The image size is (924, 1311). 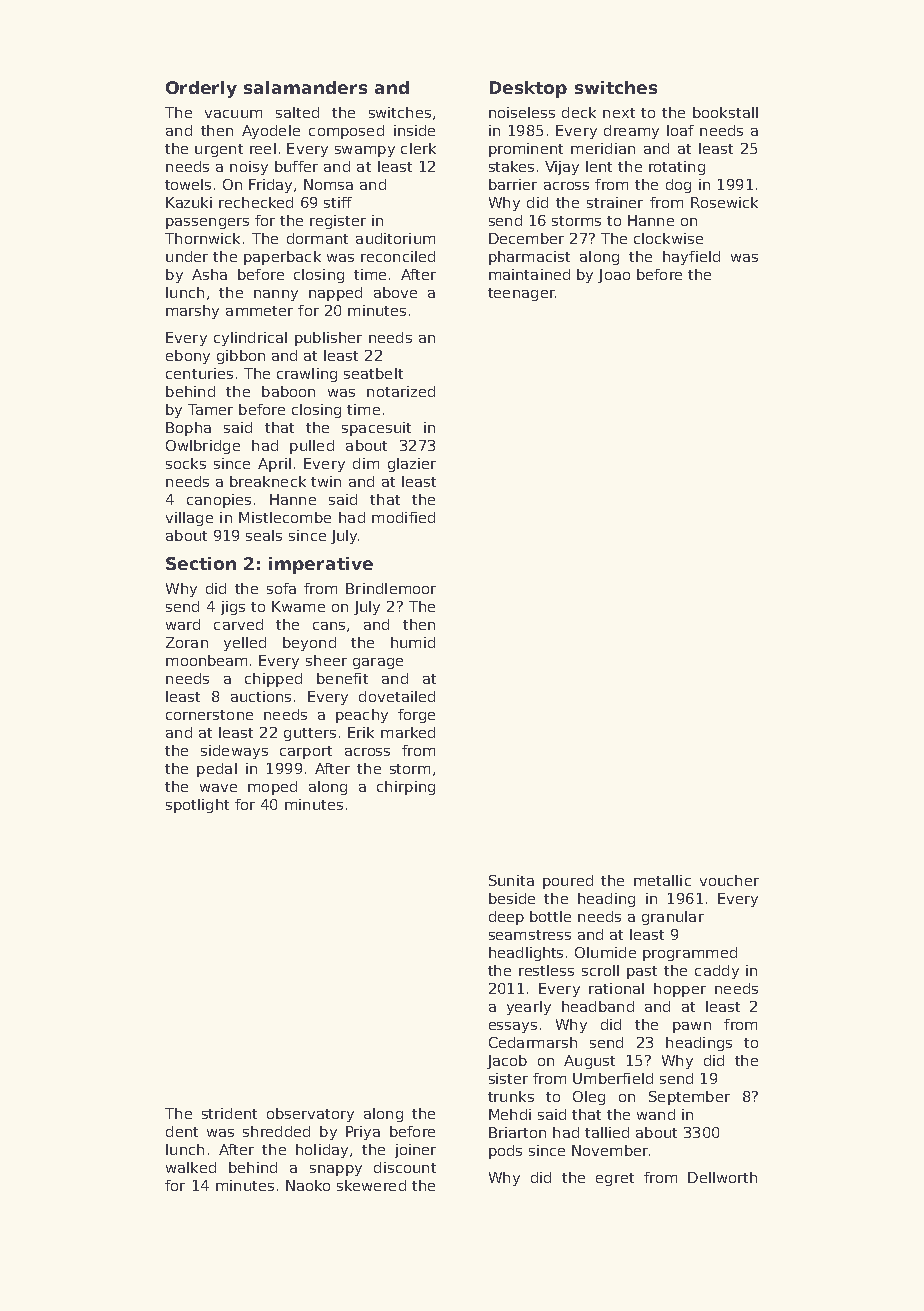 What do you see at coordinates (395, 292) in the screenshot?
I see `above` at bounding box center [395, 292].
